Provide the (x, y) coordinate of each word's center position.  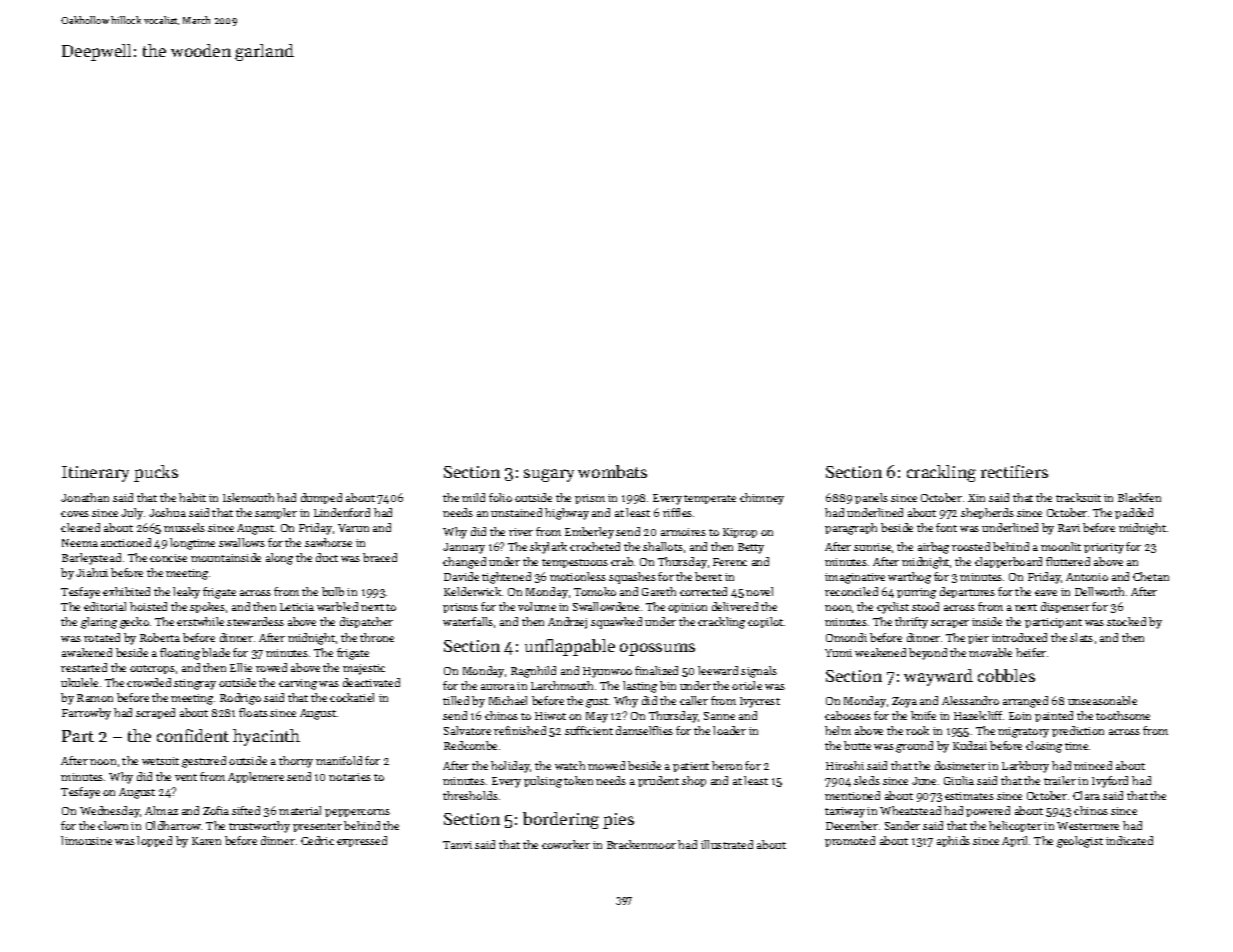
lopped (154, 841)
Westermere (1088, 826)
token (578, 780)
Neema (80, 543)
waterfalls (468, 621)
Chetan (1151, 576)
